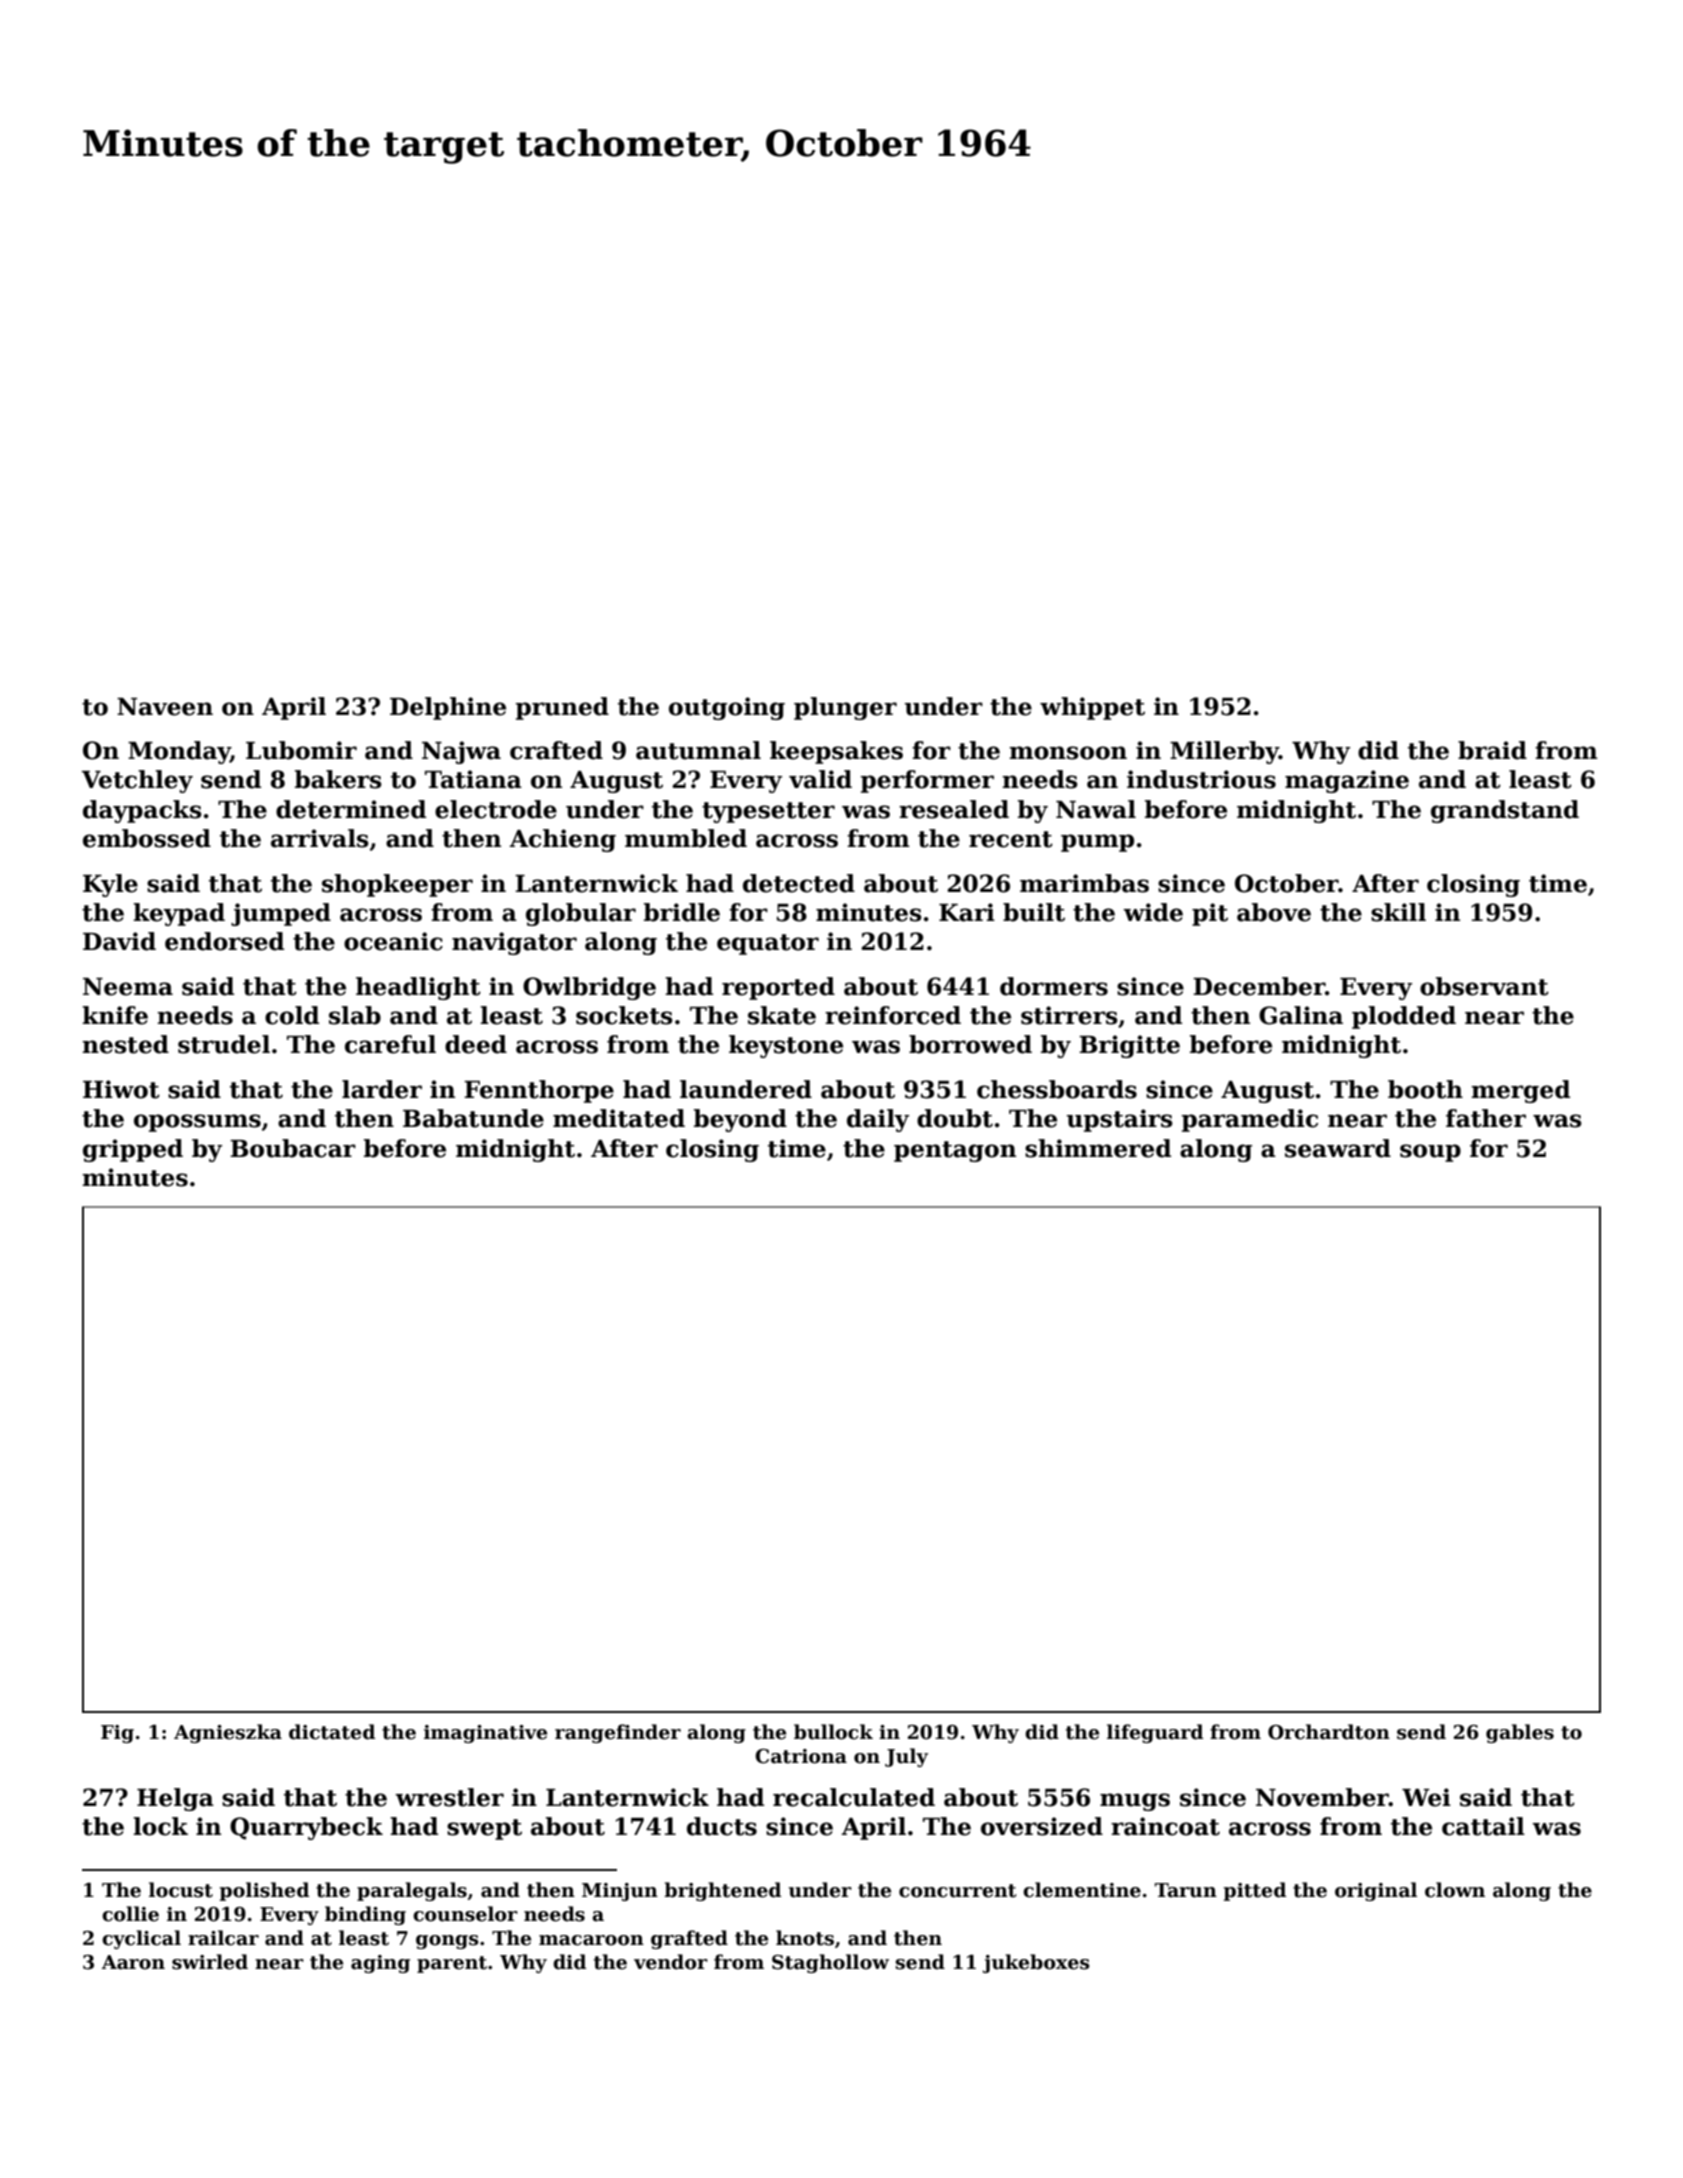 This image has height=2178, width=1683. What do you see at coordinates (1430, 1153) in the image?
I see `soup` at bounding box center [1430, 1153].
